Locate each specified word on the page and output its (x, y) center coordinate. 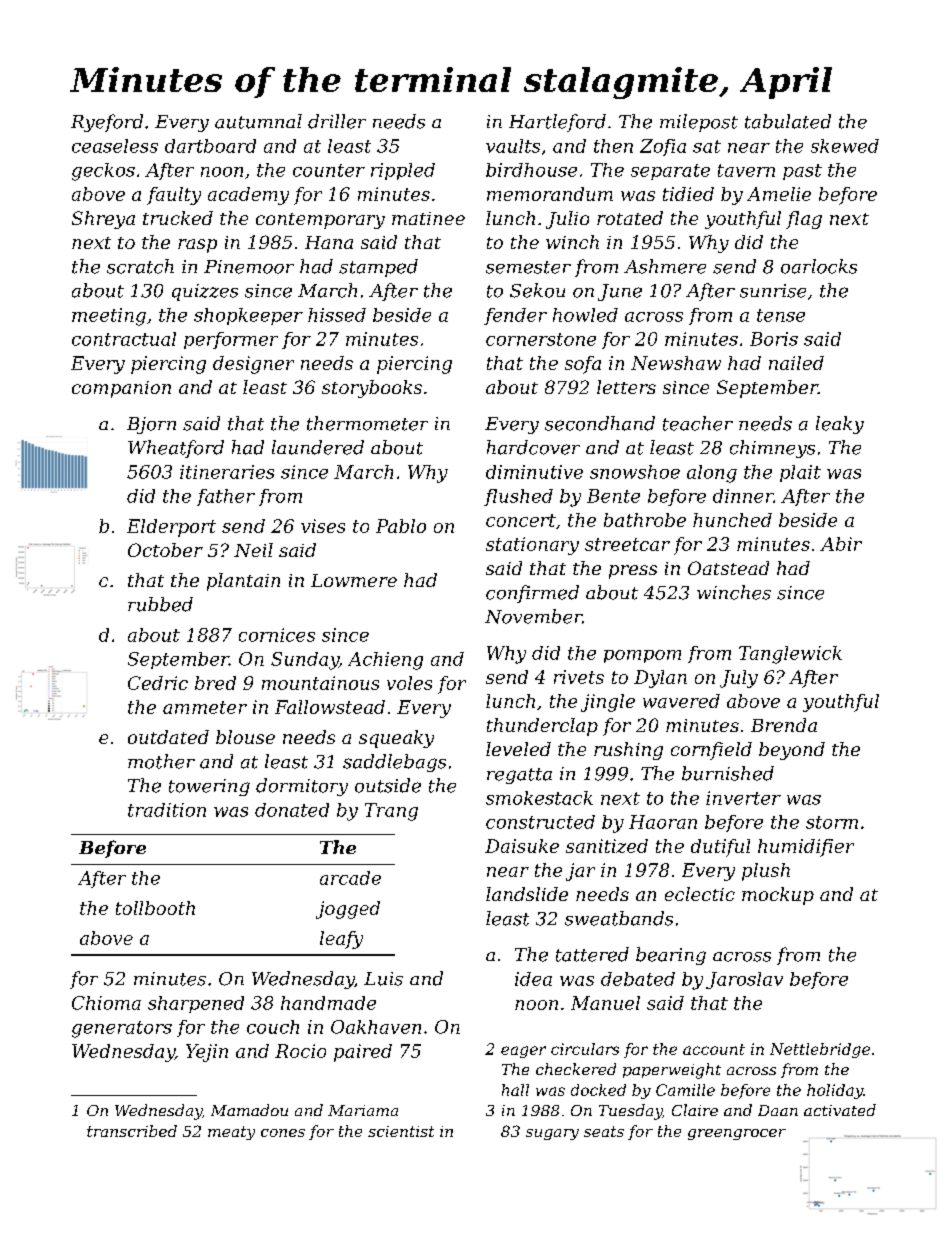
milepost (699, 123)
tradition (167, 810)
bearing (671, 956)
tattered (592, 954)
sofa (583, 365)
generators (122, 1029)
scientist (401, 1131)
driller (337, 121)
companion (121, 389)
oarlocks (819, 266)
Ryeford (107, 123)
